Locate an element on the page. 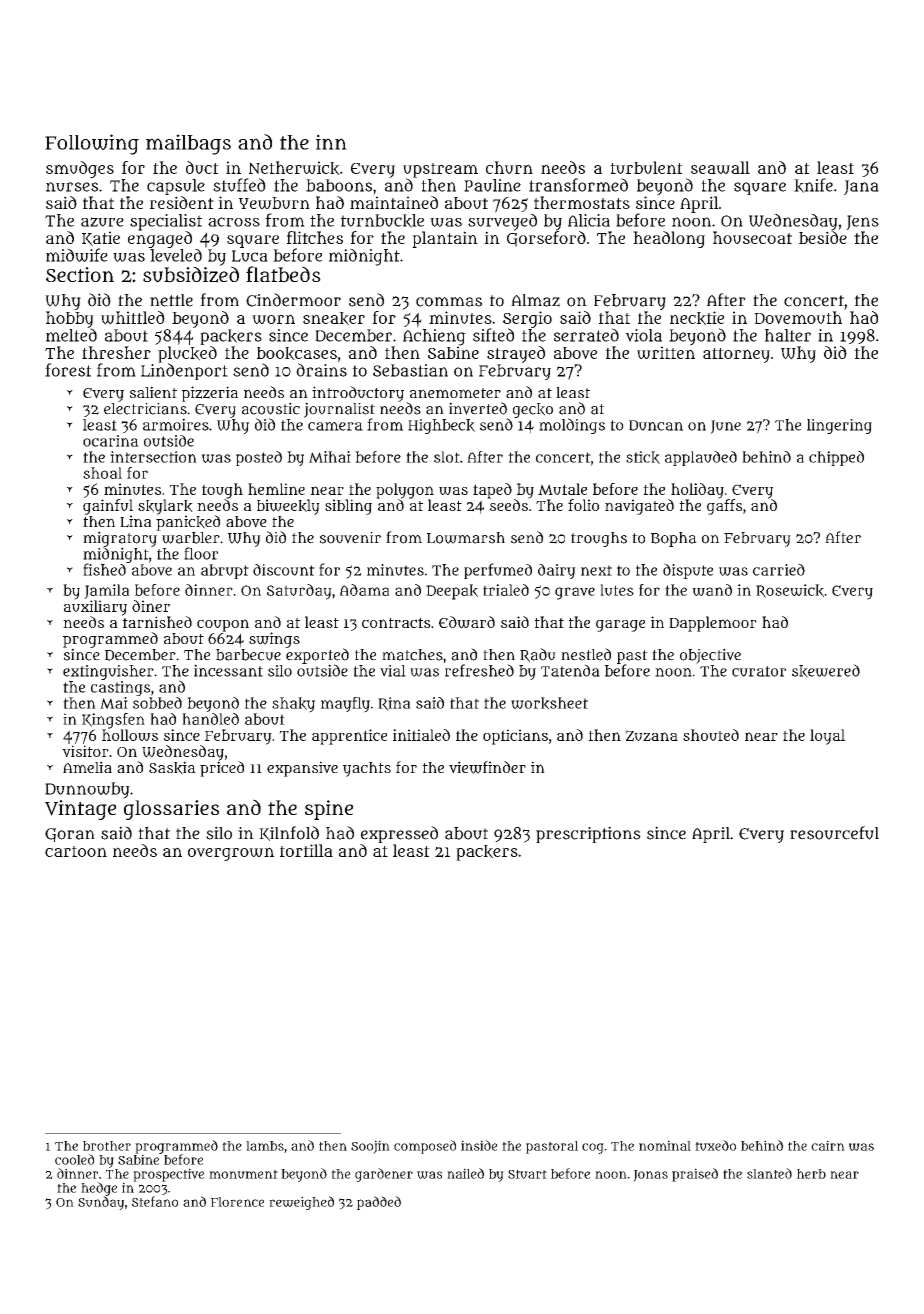 This document has height=1314, width=924. upstream is located at coordinates (440, 170).
